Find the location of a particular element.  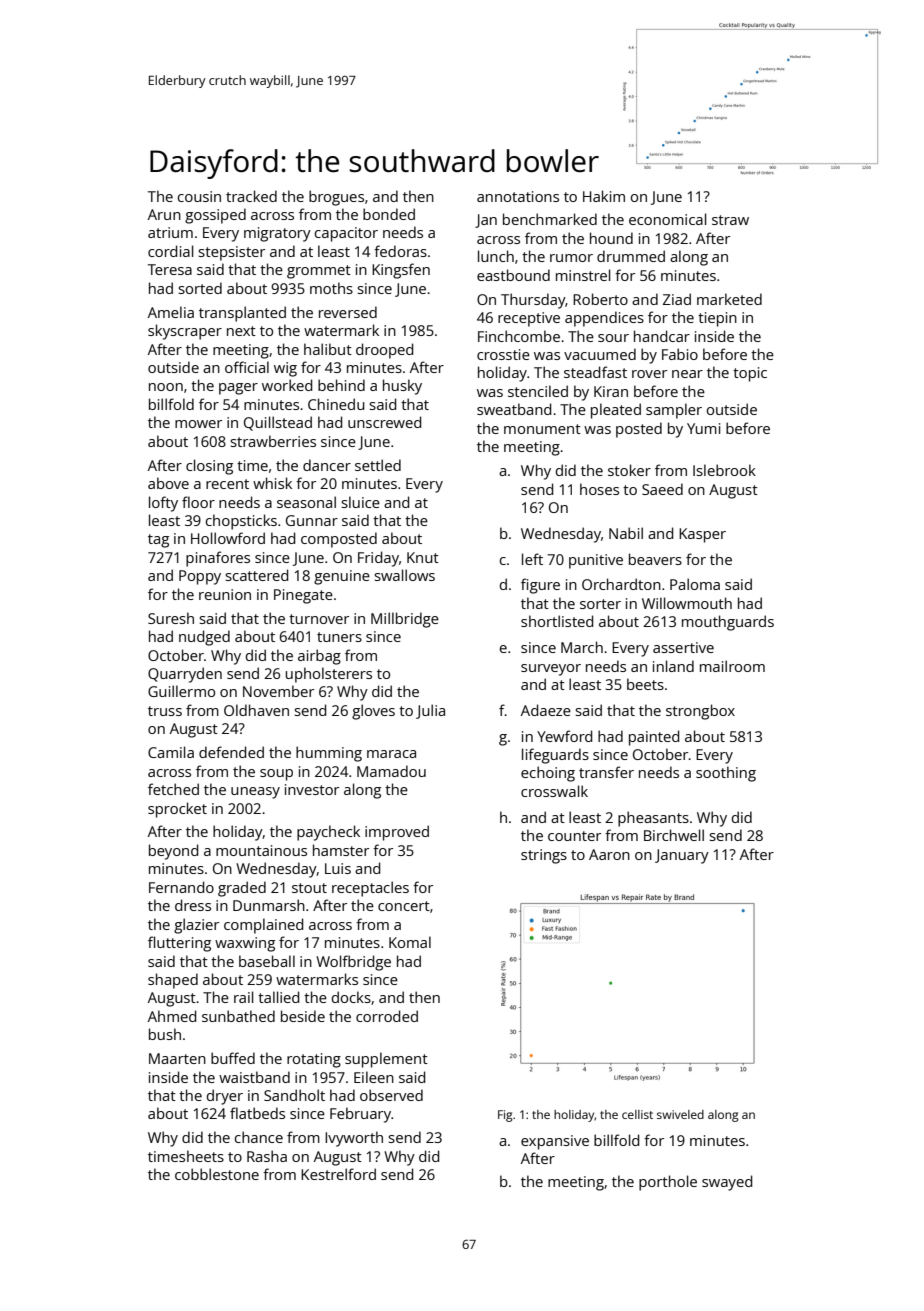

annotations is located at coordinates (518, 196).
